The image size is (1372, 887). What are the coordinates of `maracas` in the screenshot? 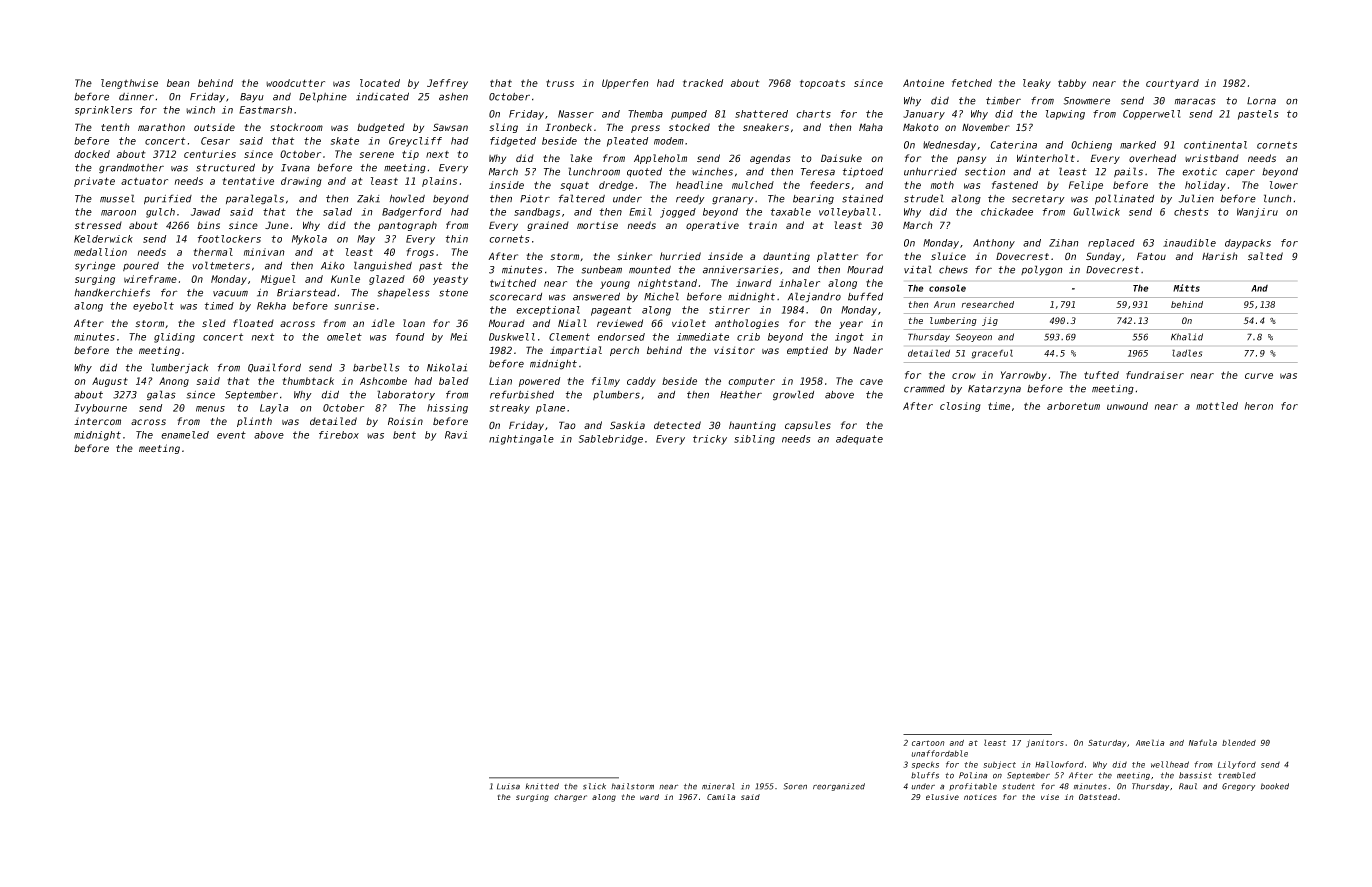 It's located at (1195, 101).
